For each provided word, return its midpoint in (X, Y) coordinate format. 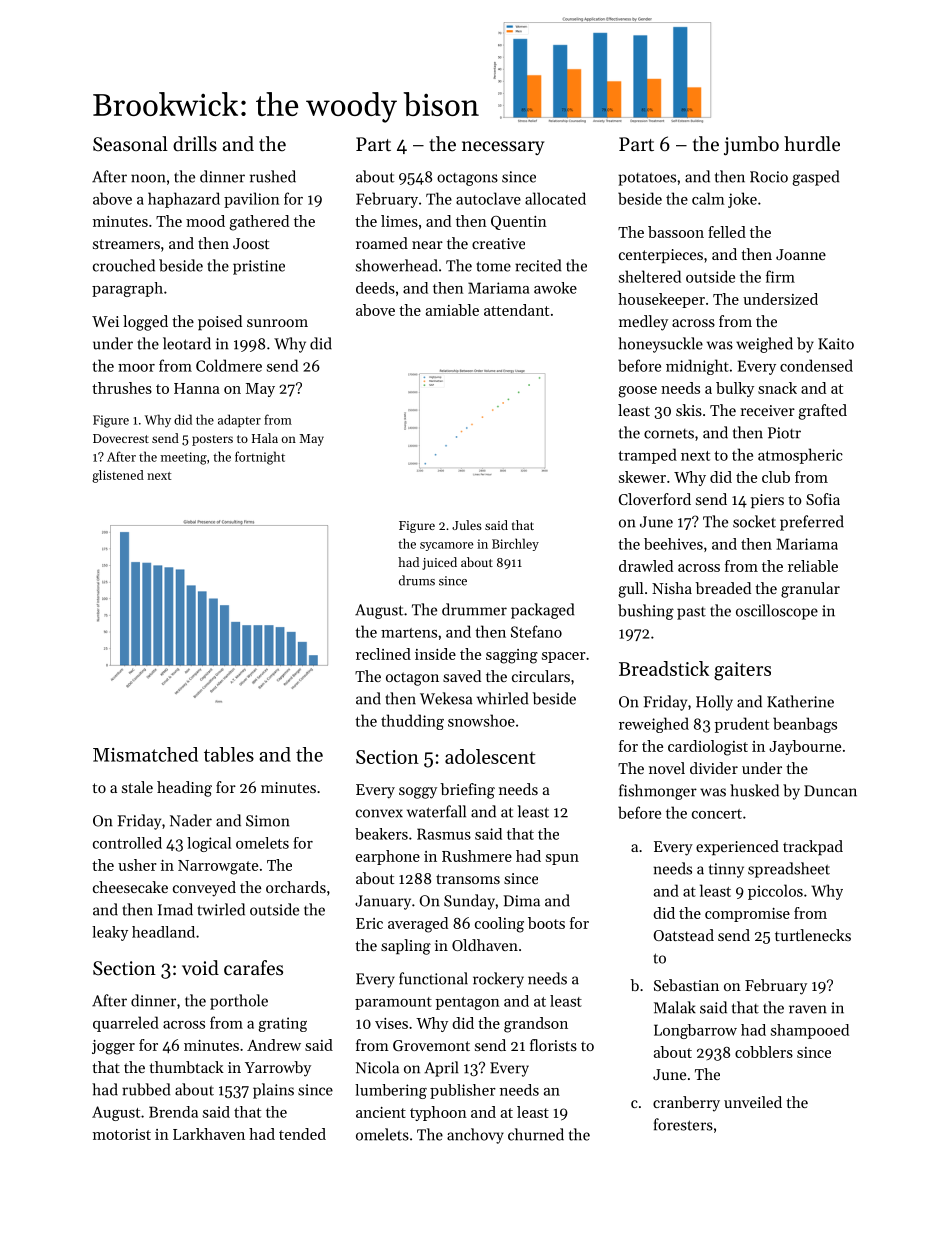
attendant (516, 310)
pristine (259, 267)
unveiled (753, 1102)
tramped (647, 456)
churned (536, 1134)
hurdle (812, 144)
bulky (735, 389)
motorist (122, 1134)
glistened (118, 476)
